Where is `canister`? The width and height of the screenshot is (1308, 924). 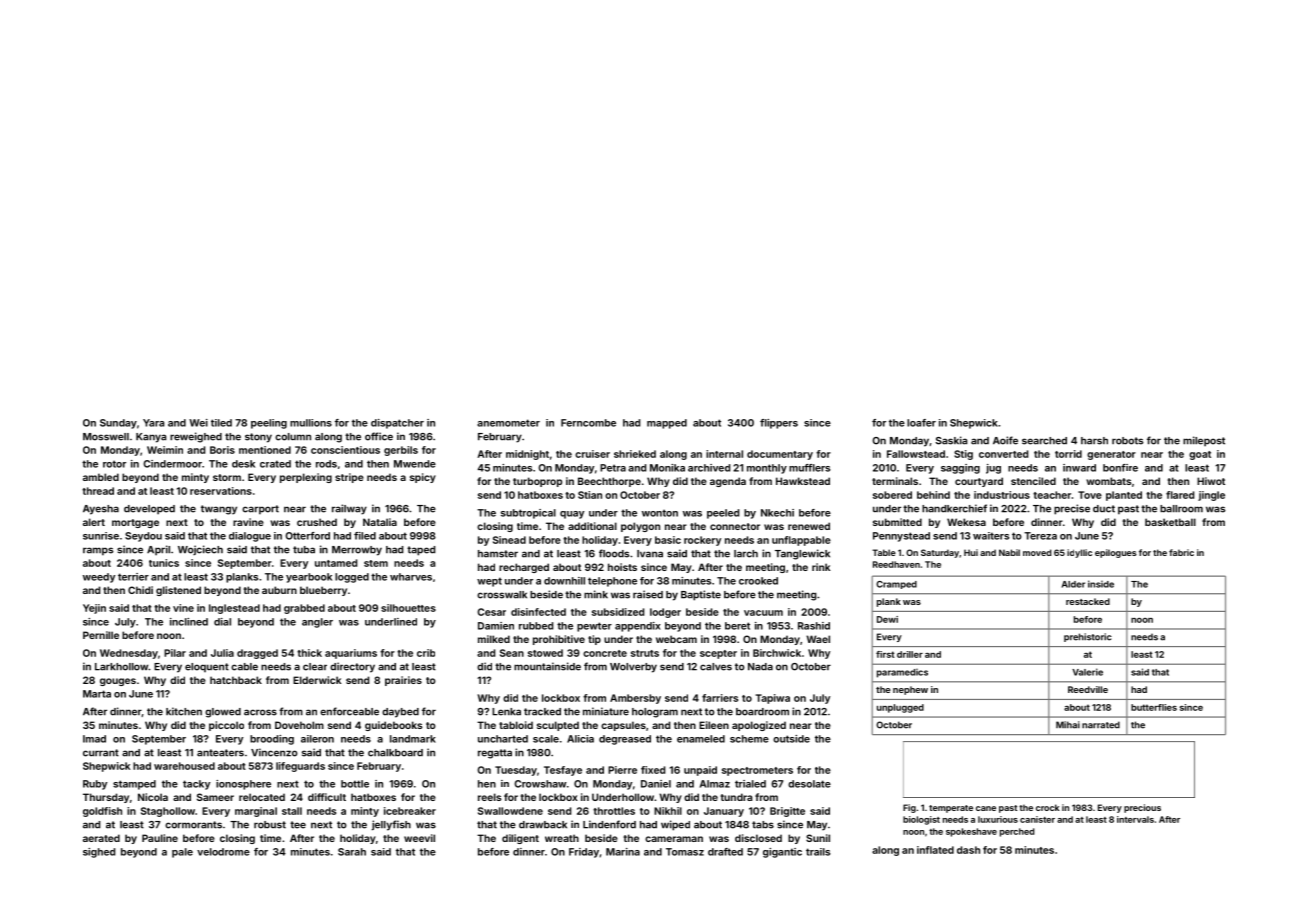
canister is located at coordinates (1037, 819).
